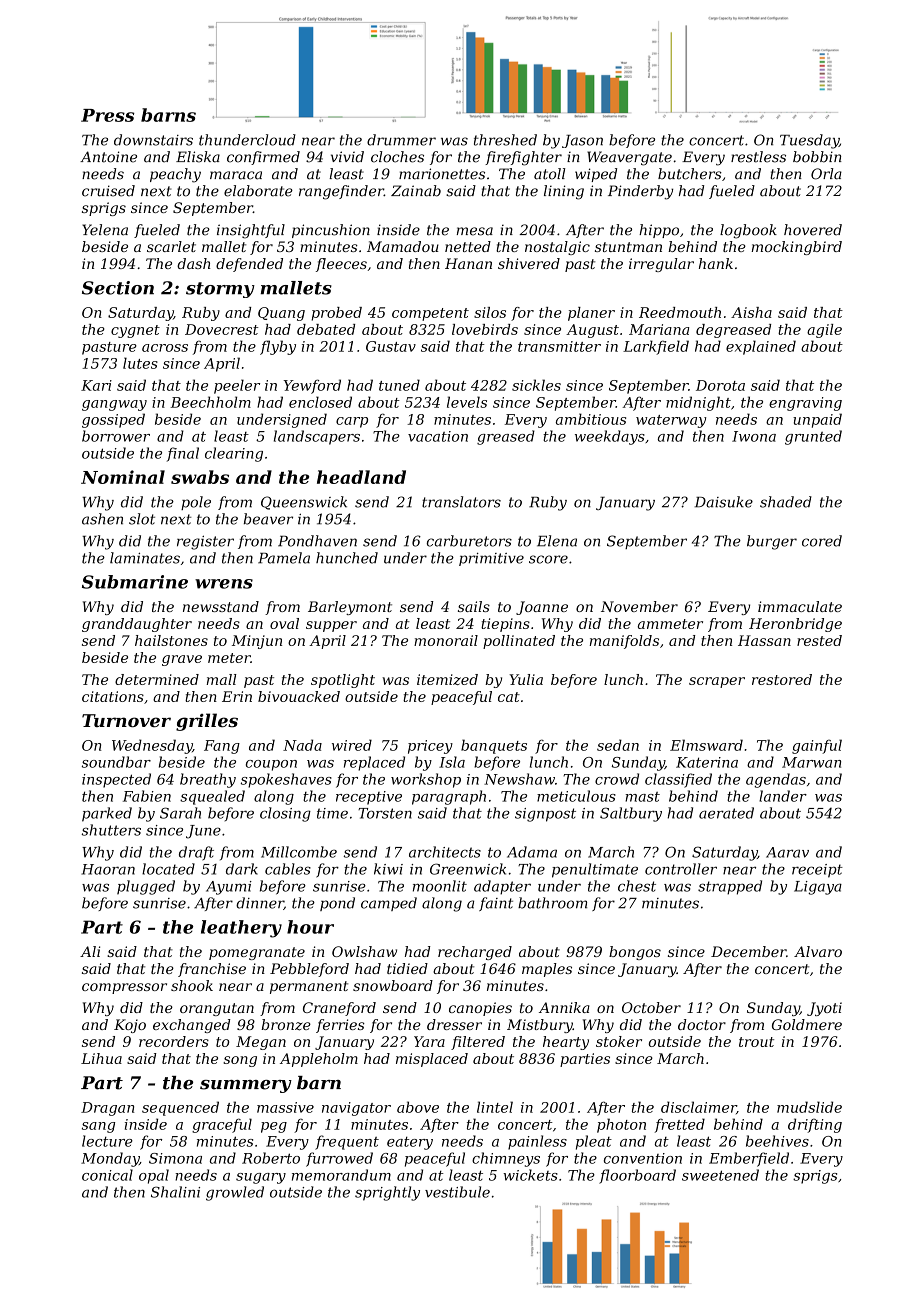  What do you see at coordinates (361, 477) in the screenshot?
I see `headland` at bounding box center [361, 477].
